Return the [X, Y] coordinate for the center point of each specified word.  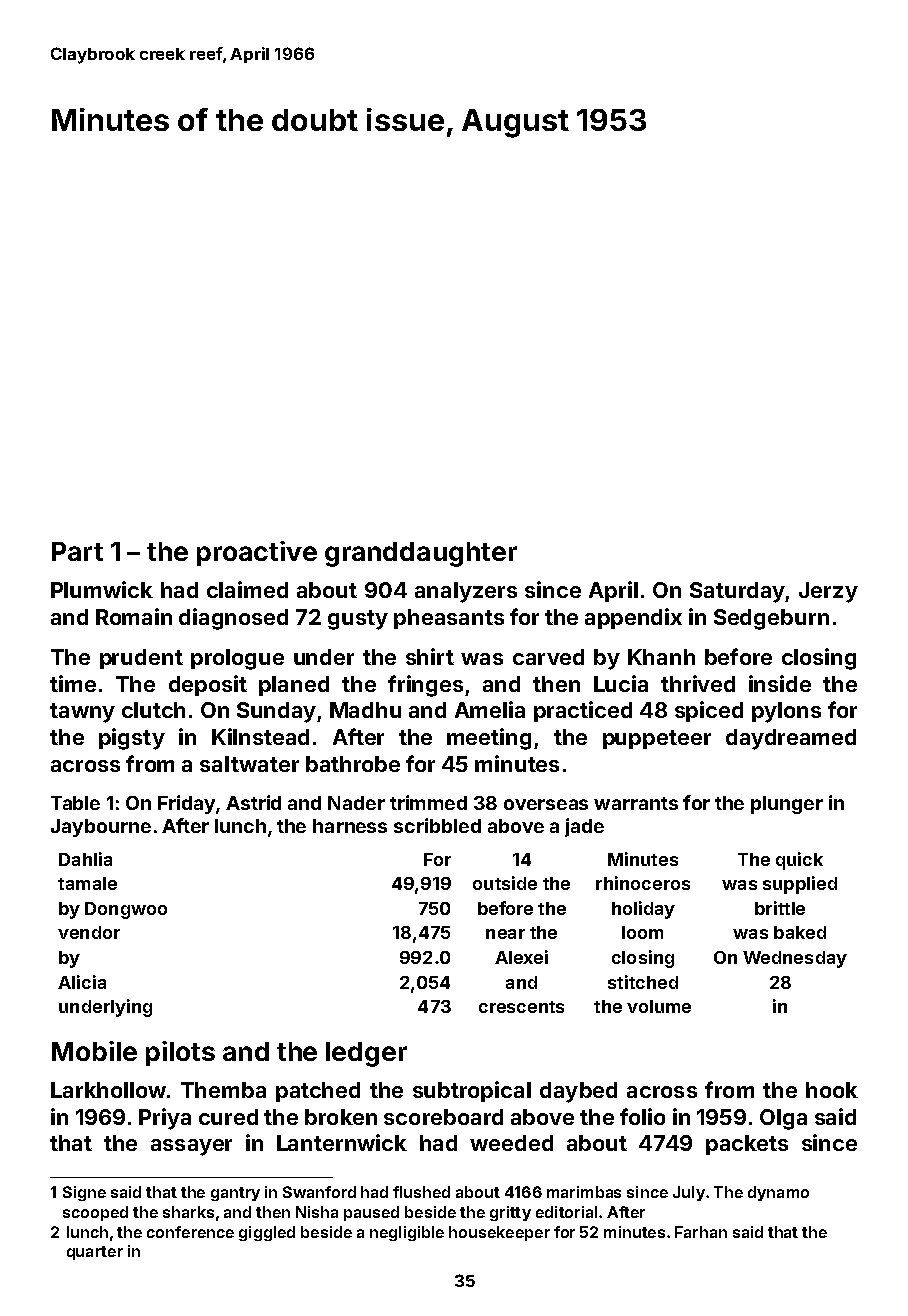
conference [190, 1232]
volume [659, 1006]
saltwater [249, 764]
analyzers [466, 592]
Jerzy [828, 592]
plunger [787, 805]
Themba [223, 1090]
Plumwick [102, 589]
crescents [521, 1007]
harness [350, 826]
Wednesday [795, 959]
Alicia [82, 982]
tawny [82, 713]
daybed [578, 1092]
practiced [583, 711]
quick [799, 861]
